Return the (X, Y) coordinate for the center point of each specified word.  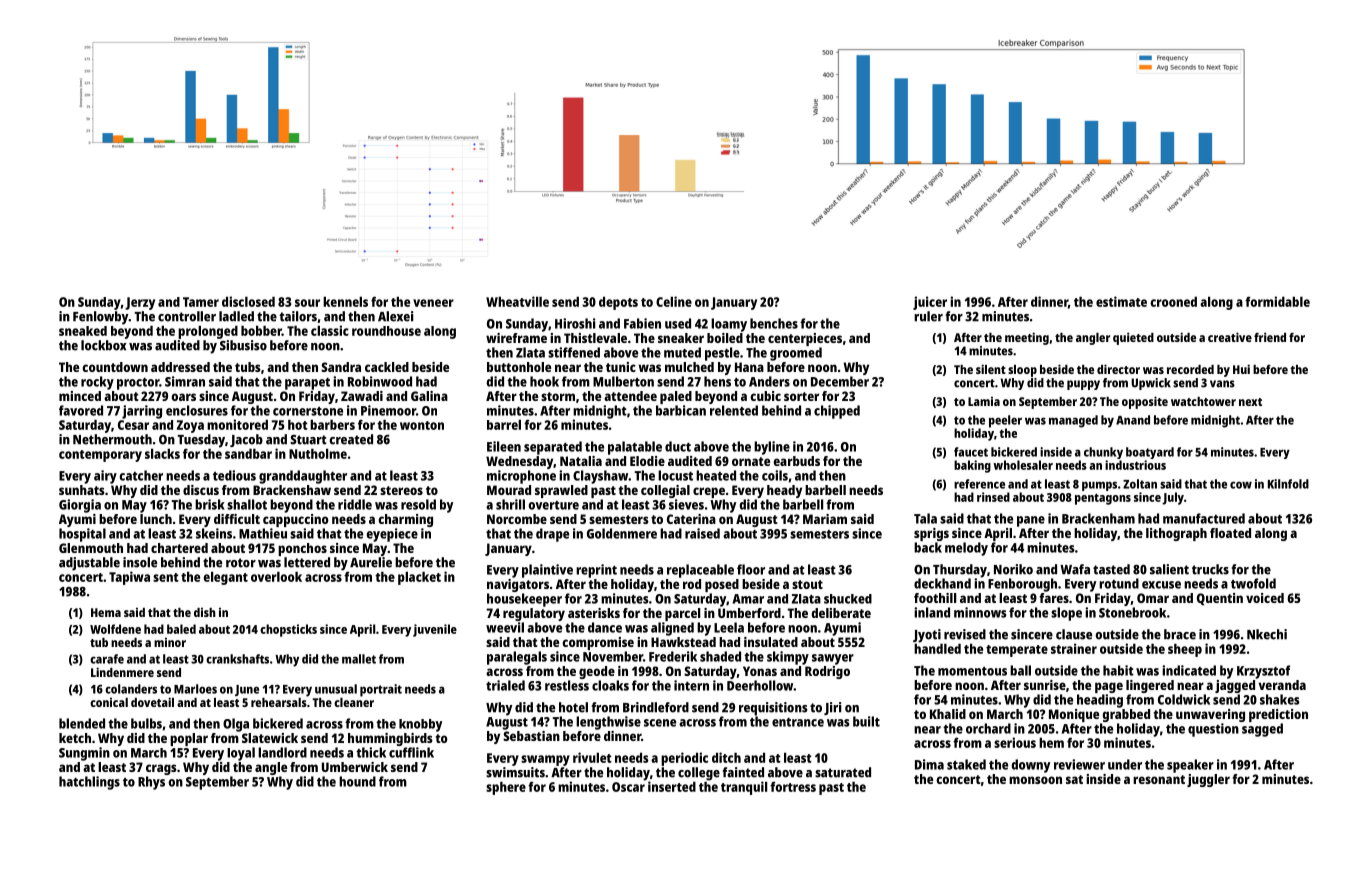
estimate (1121, 301)
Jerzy (140, 303)
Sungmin (84, 754)
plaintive (547, 571)
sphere (506, 788)
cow (1241, 485)
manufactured (1204, 518)
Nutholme (318, 453)
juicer (930, 303)
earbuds (797, 461)
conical (109, 702)
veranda (1282, 685)
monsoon (1035, 780)
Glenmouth (91, 548)
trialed (505, 685)
